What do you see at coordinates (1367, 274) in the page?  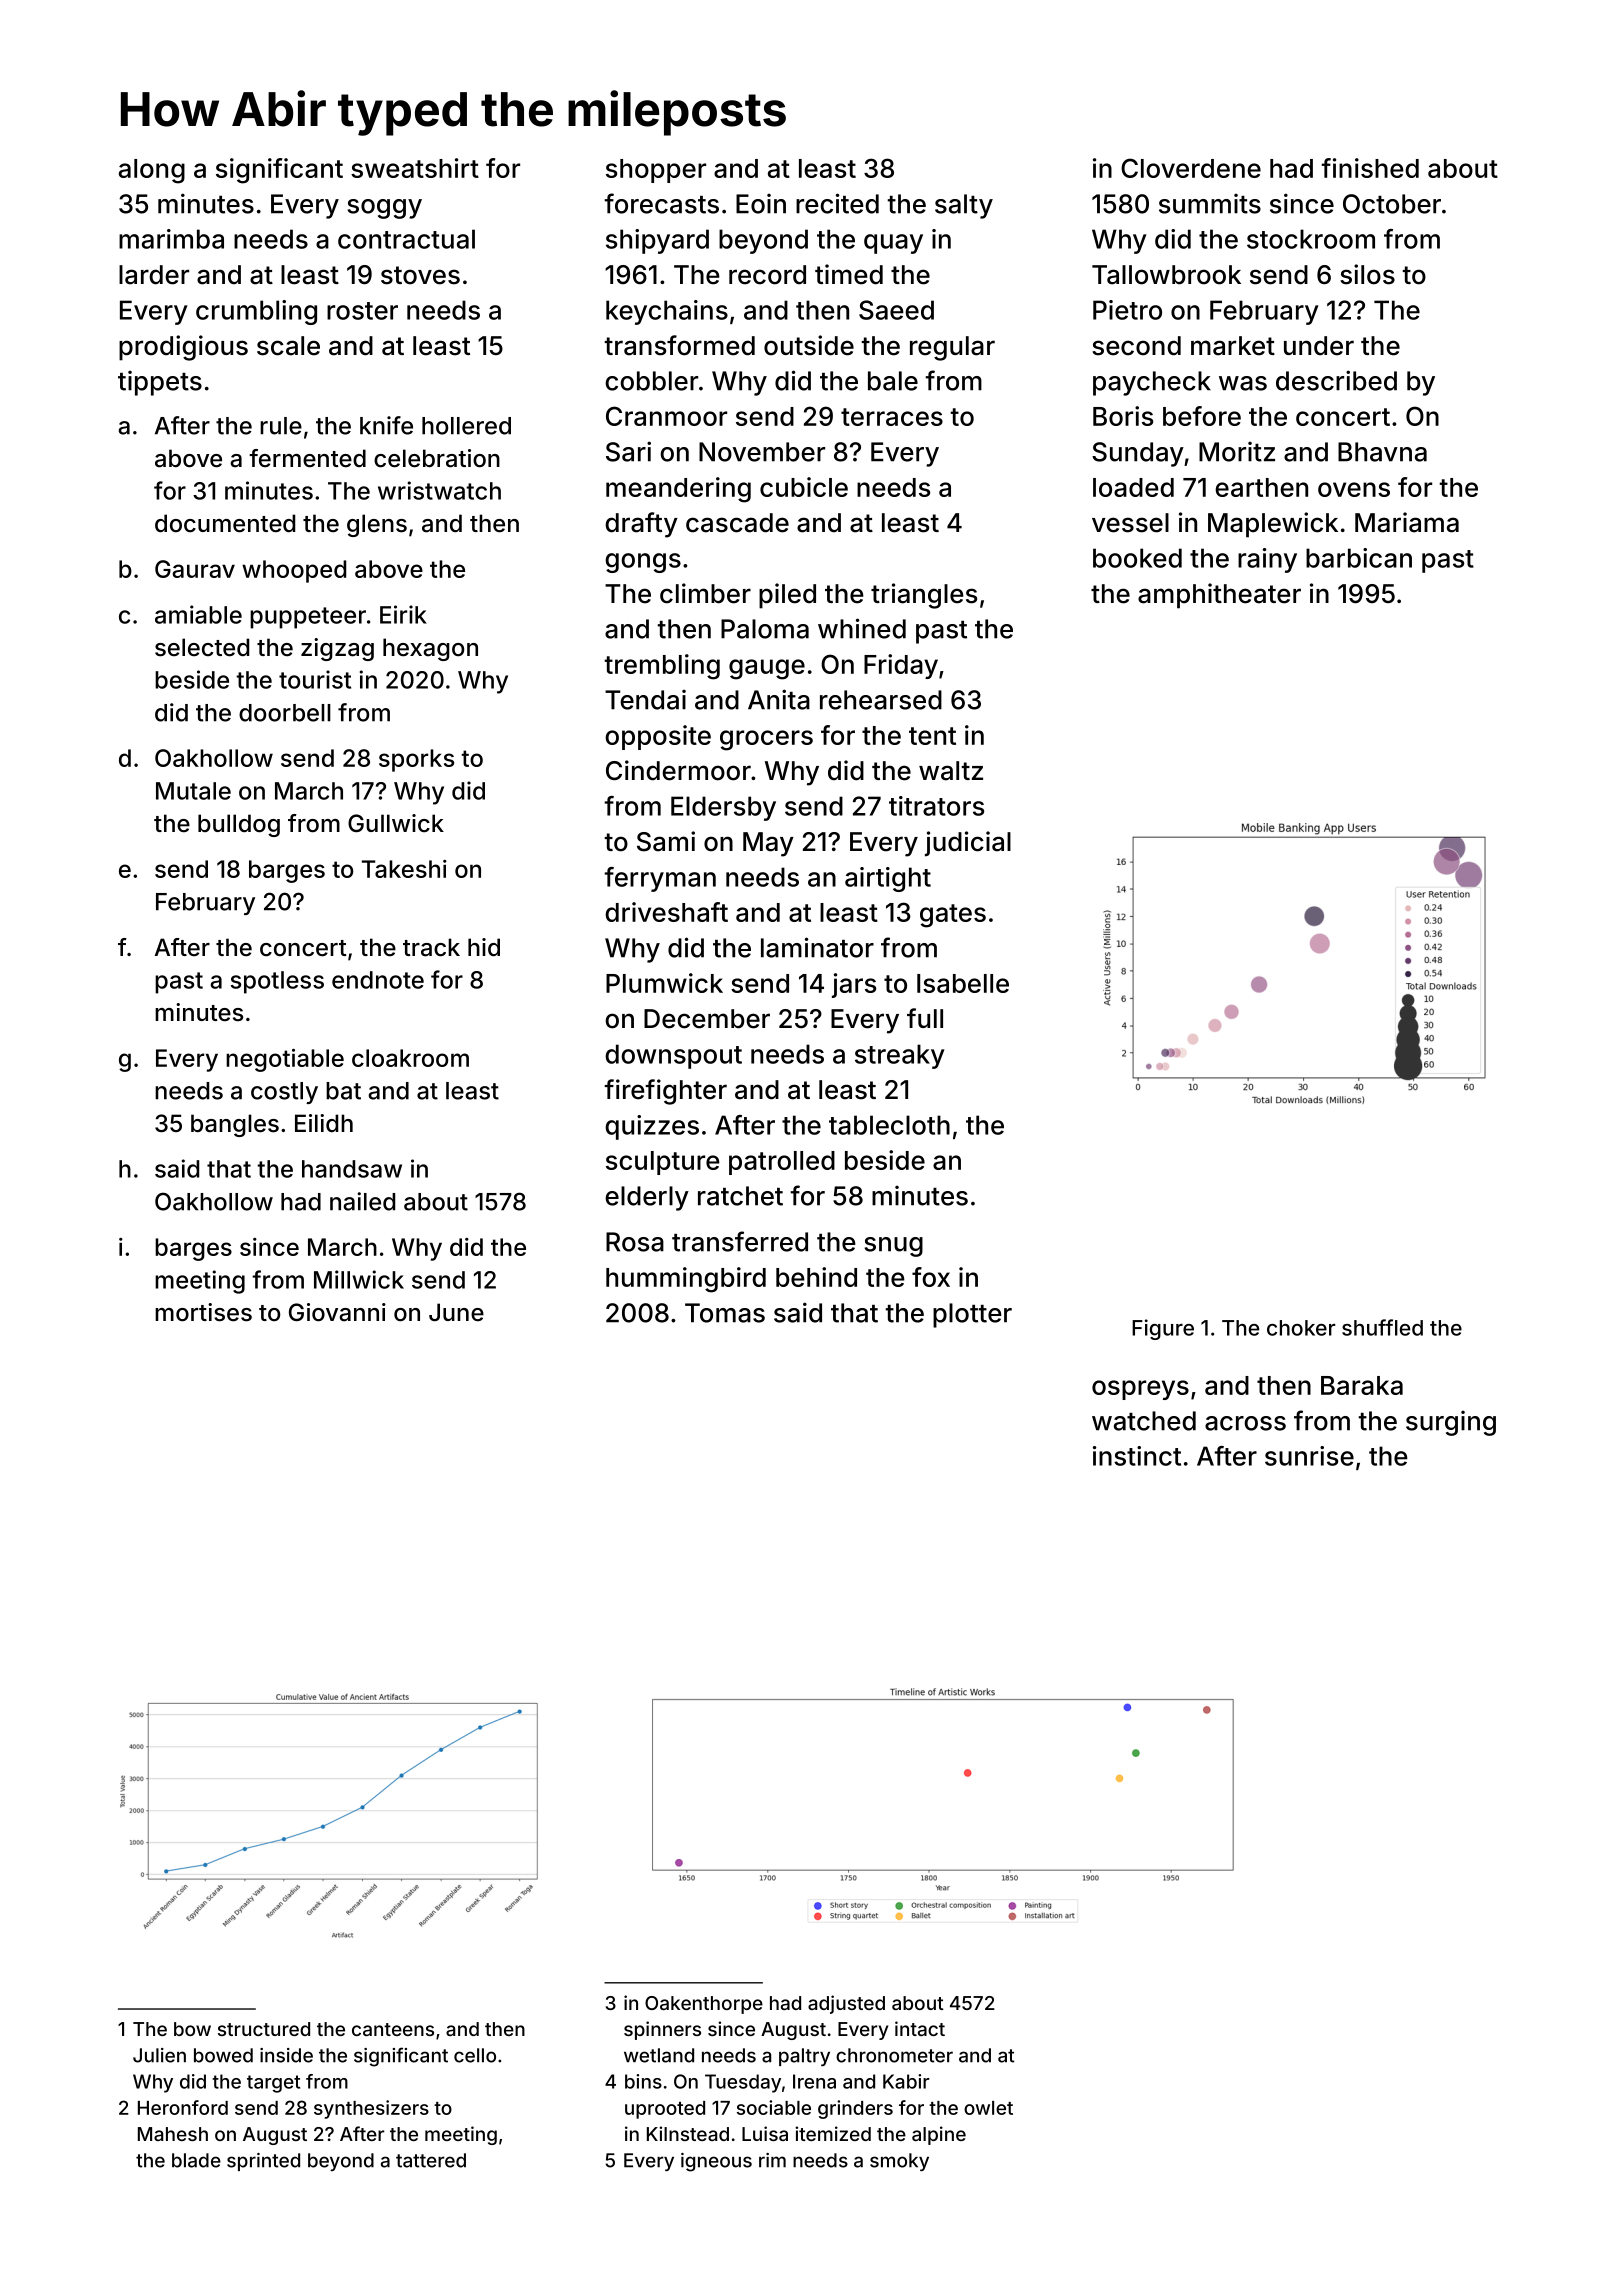 I see `silos` at bounding box center [1367, 274].
